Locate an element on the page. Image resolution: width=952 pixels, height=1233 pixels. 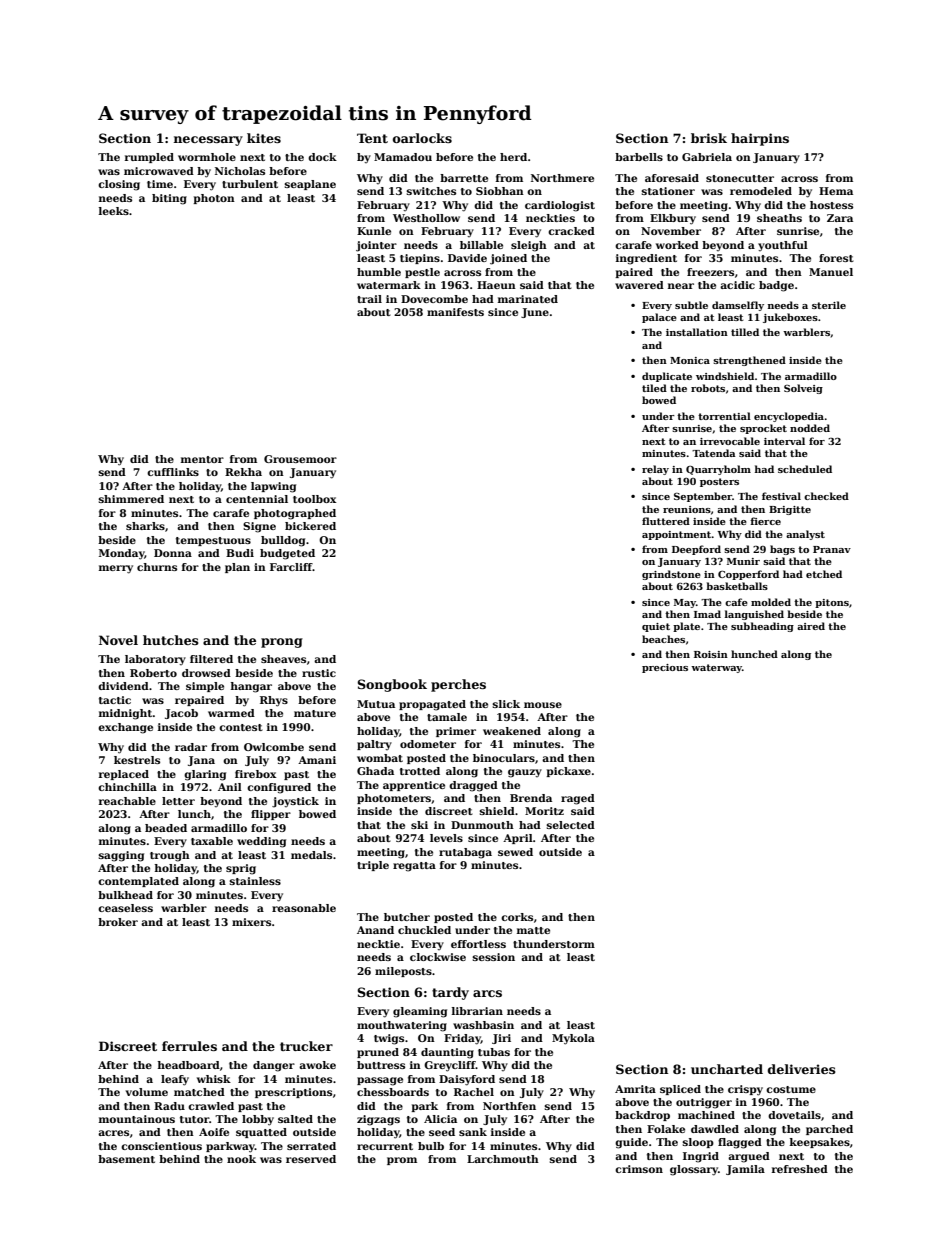
perches is located at coordinates (458, 685).
